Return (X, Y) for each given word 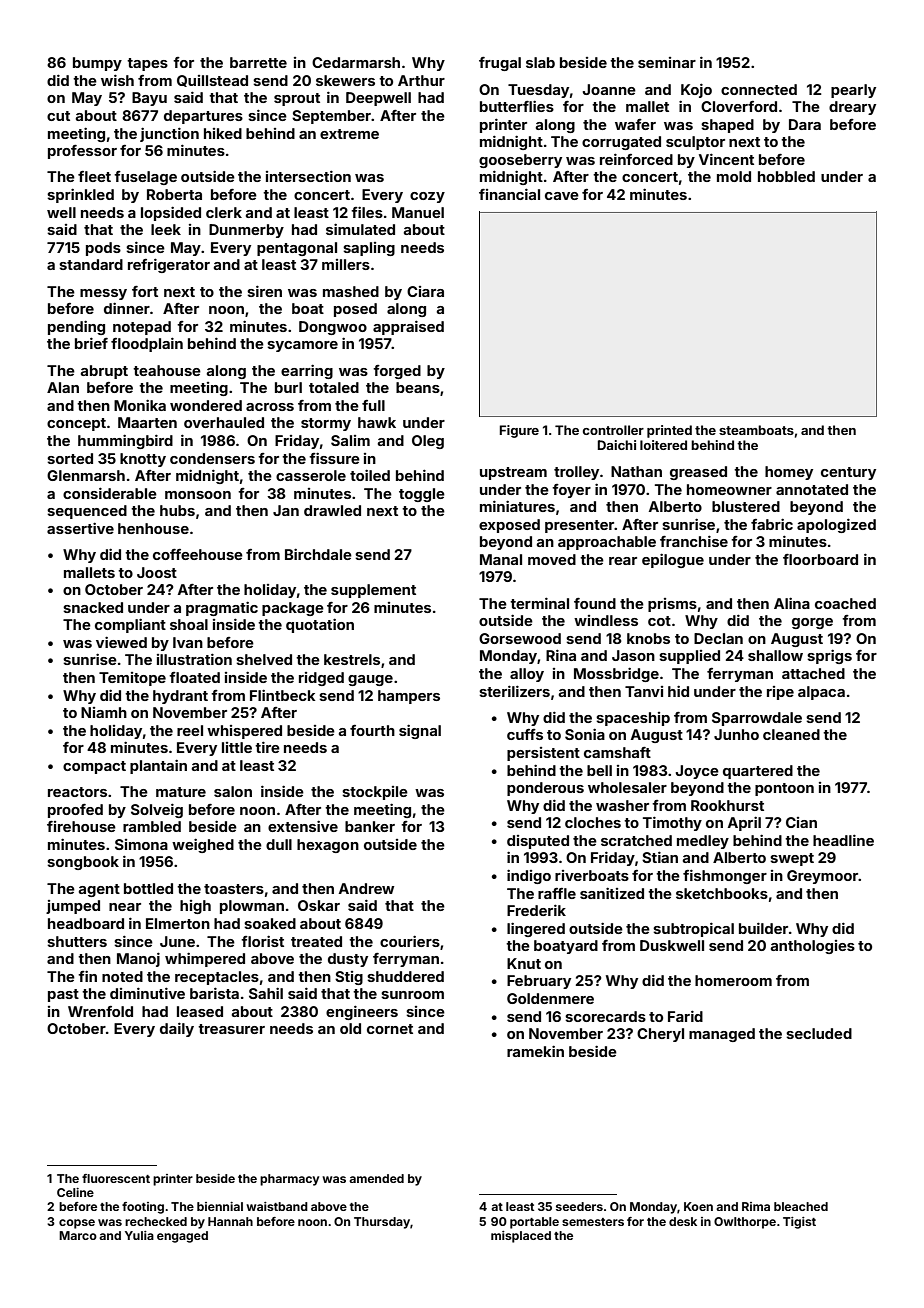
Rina (561, 655)
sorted (70, 458)
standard (91, 264)
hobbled (786, 176)
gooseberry (520, 161)
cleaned (791, 734)
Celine (75, 1192)
